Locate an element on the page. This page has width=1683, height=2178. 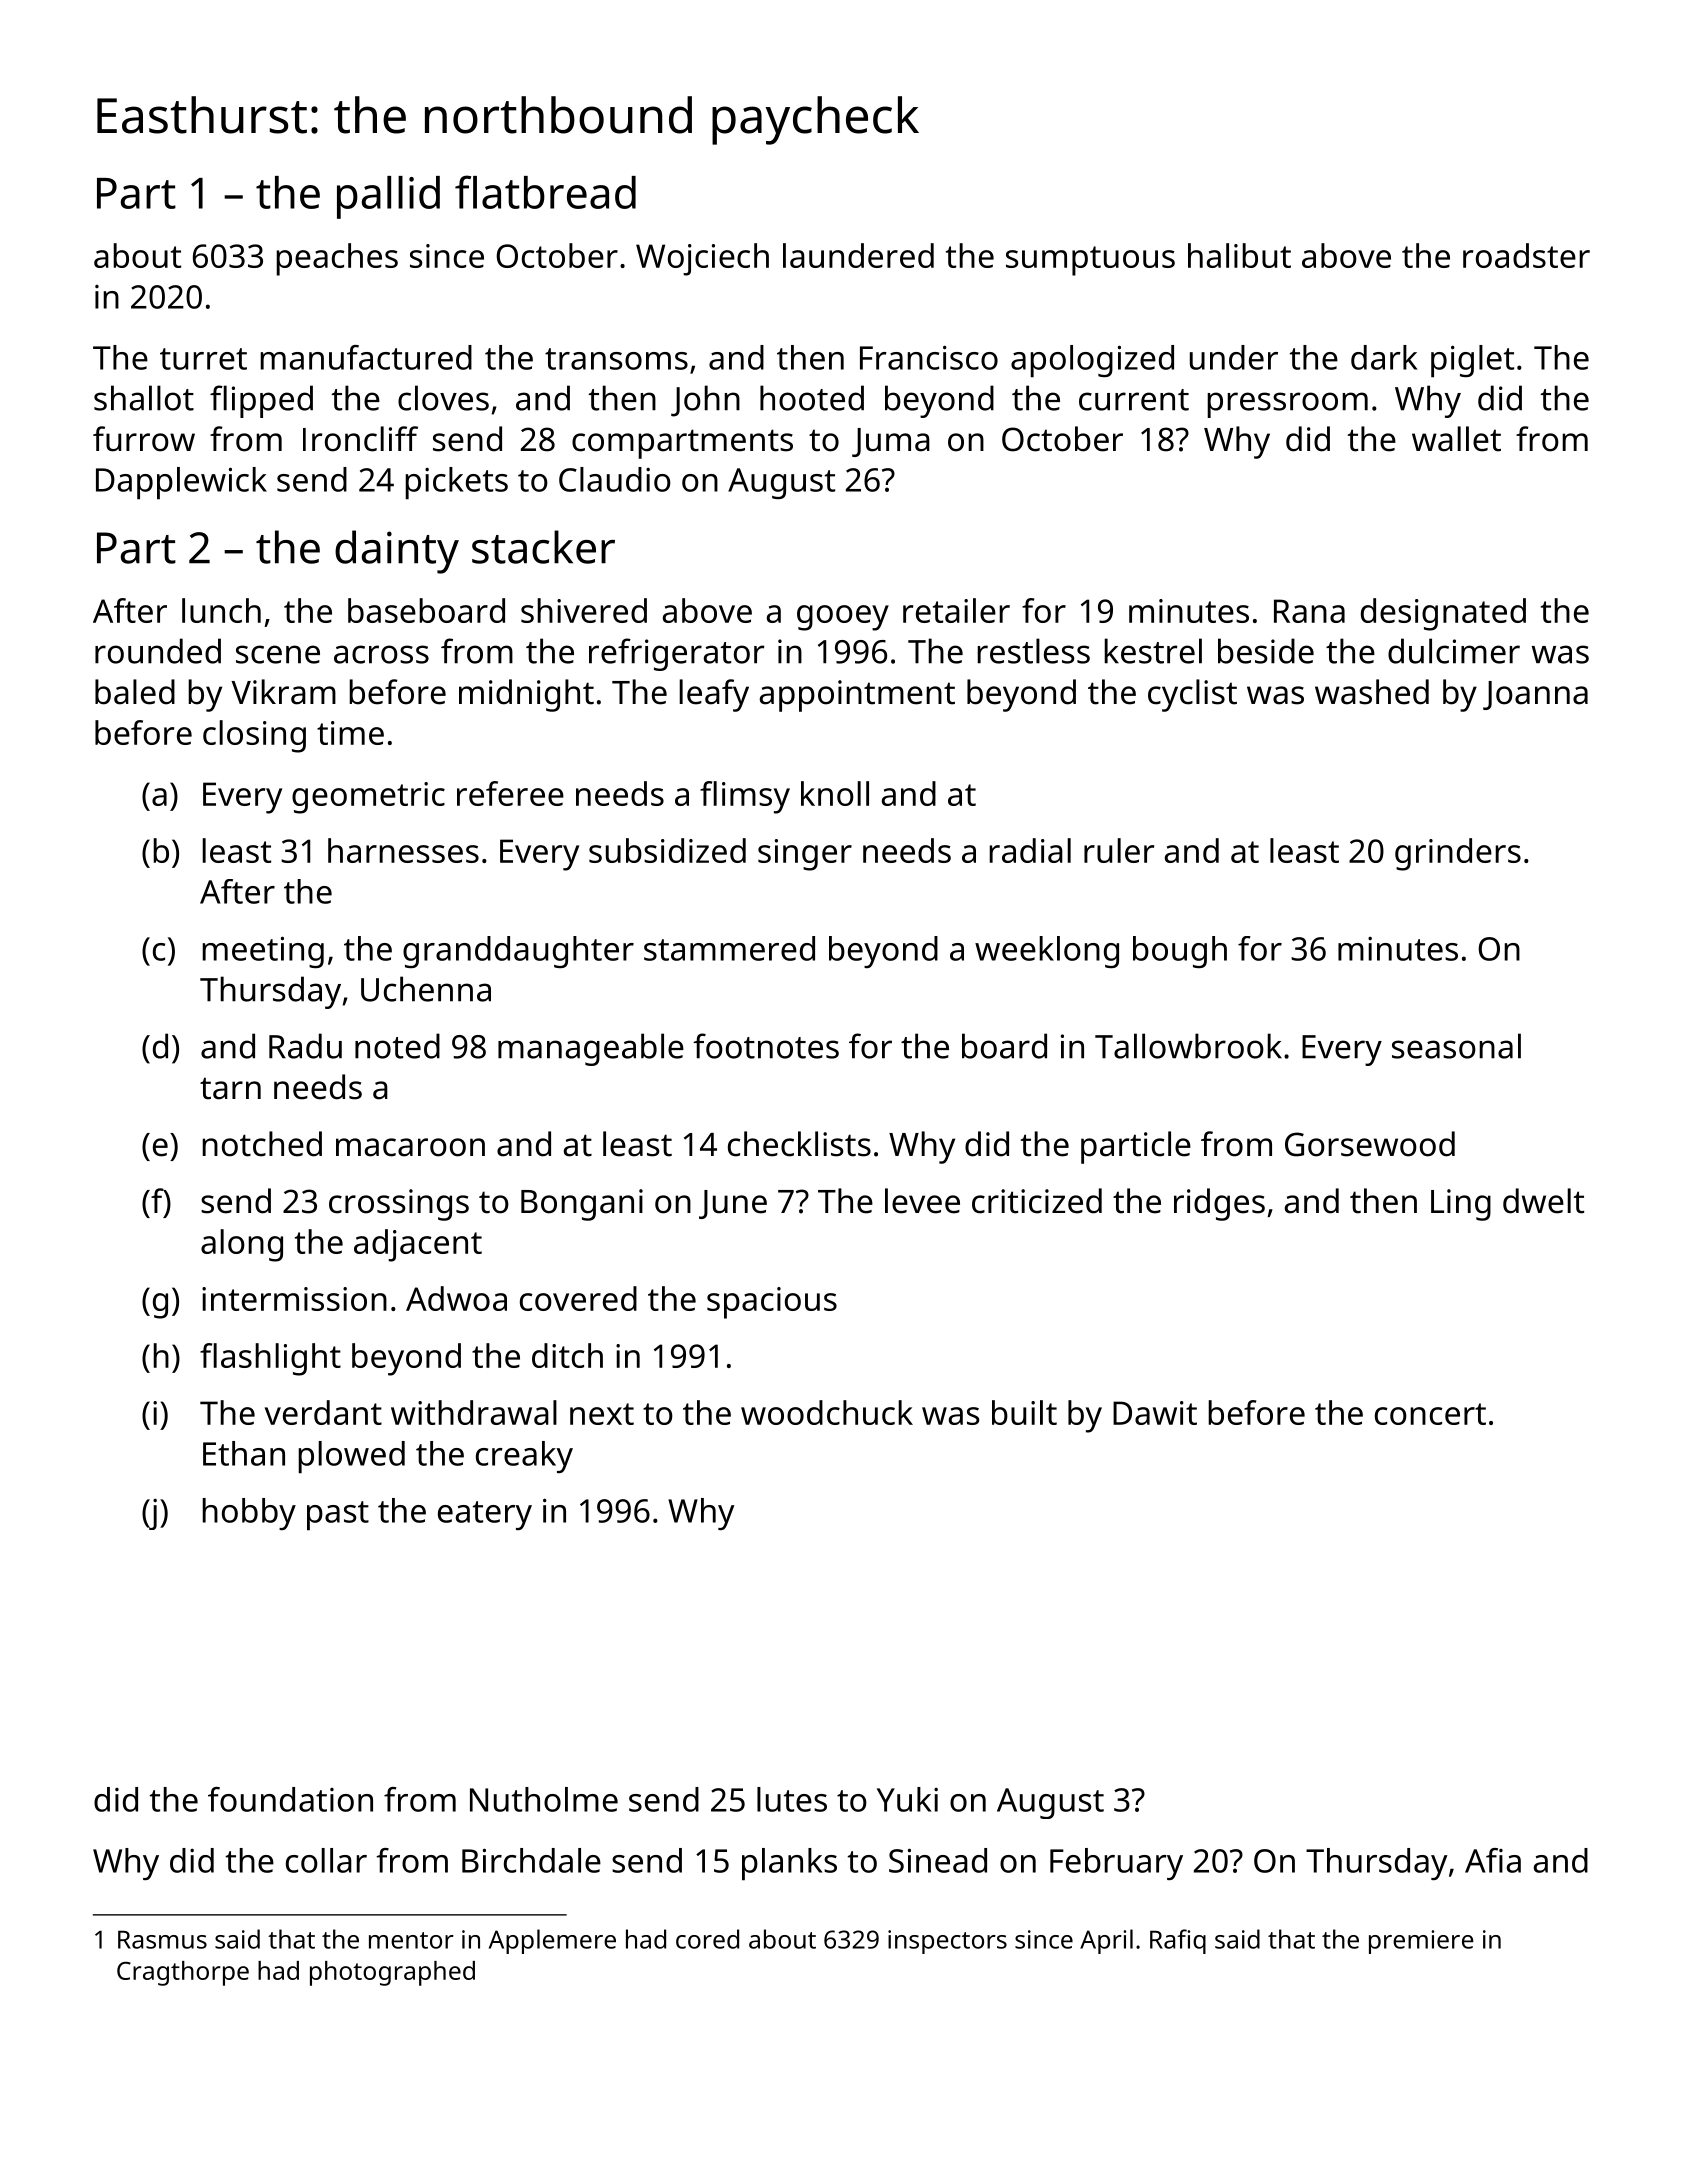
turret is located at coordinates (203, 359).
